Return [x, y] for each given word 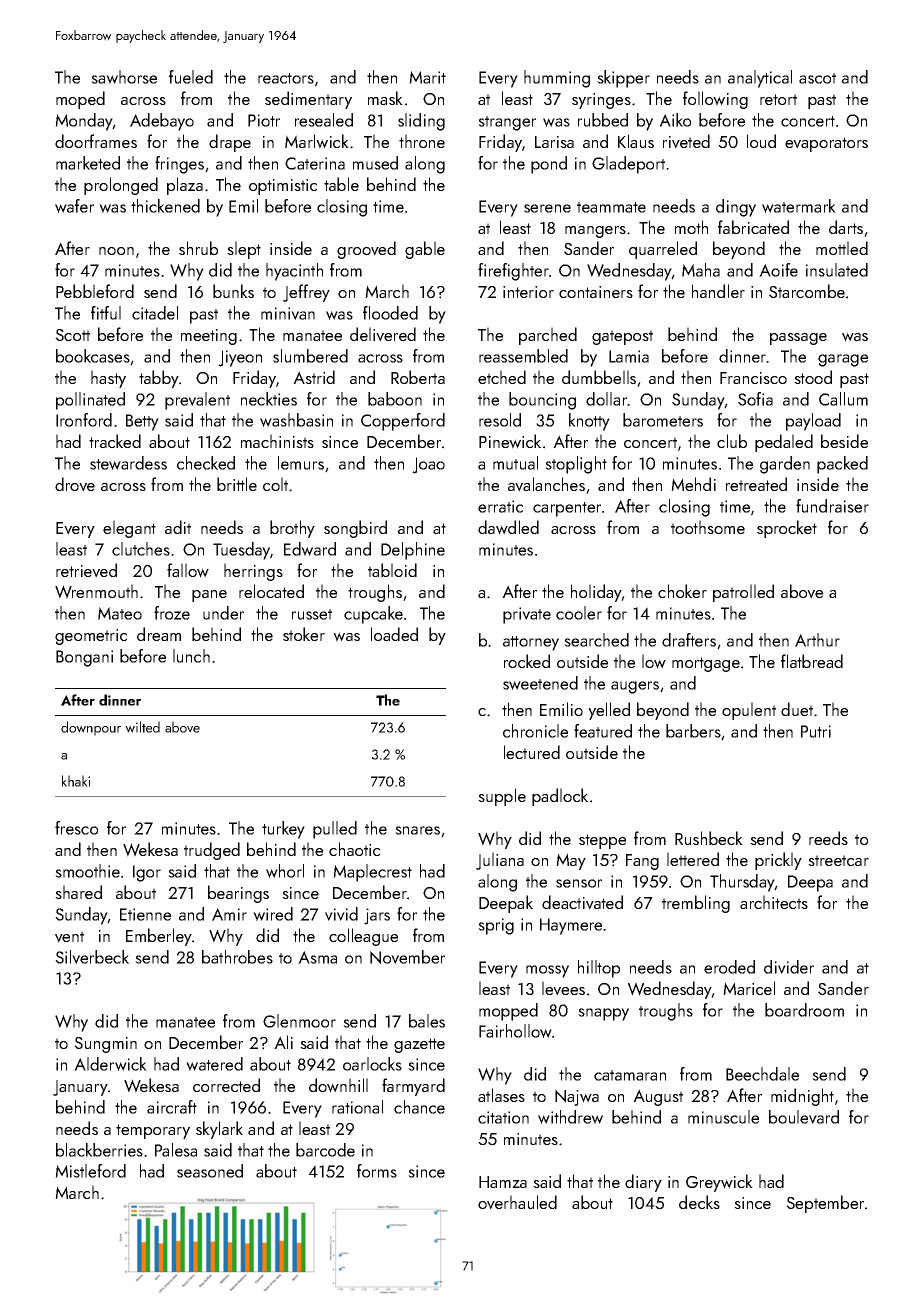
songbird [355, 529]
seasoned [210, 1171]
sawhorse [124, 77]
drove [75, 484]
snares [417, 830]
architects [774, 902]
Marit [427, 77]
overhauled [517, 1202]
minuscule [723, 1117]
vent [69, 937]
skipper [623, 79]
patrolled [743, 593]
